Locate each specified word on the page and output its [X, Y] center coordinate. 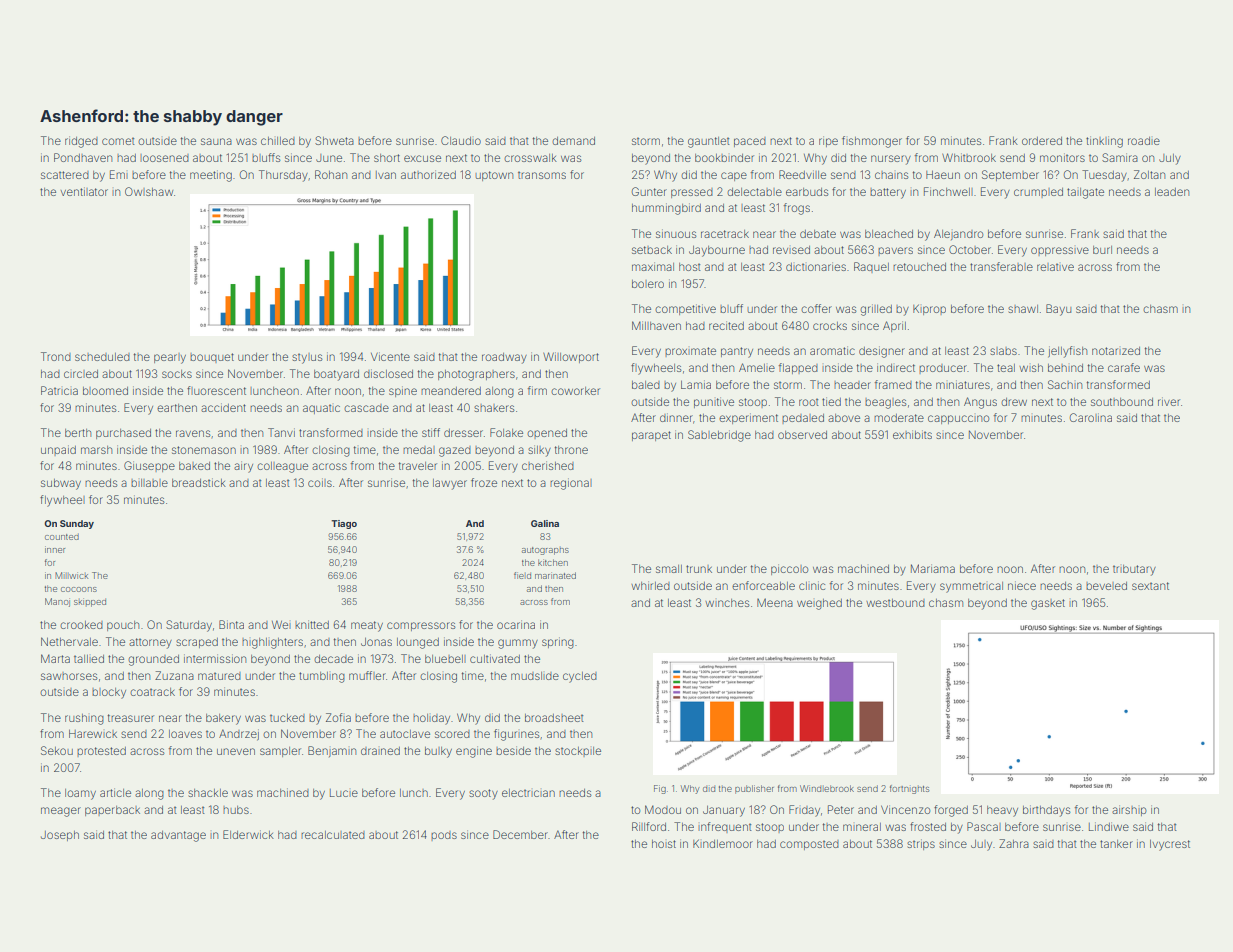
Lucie [344, 793]
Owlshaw [149, 191]
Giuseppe [149, 466]
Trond [56, 356]
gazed [455, 451]
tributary [1134, 570]
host [690, 267]
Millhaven [656, 325]
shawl [1023, 309]
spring [558, 643]
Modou [663, 809]
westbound [895, 603]
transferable [1001, 266]
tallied [89, 659]
